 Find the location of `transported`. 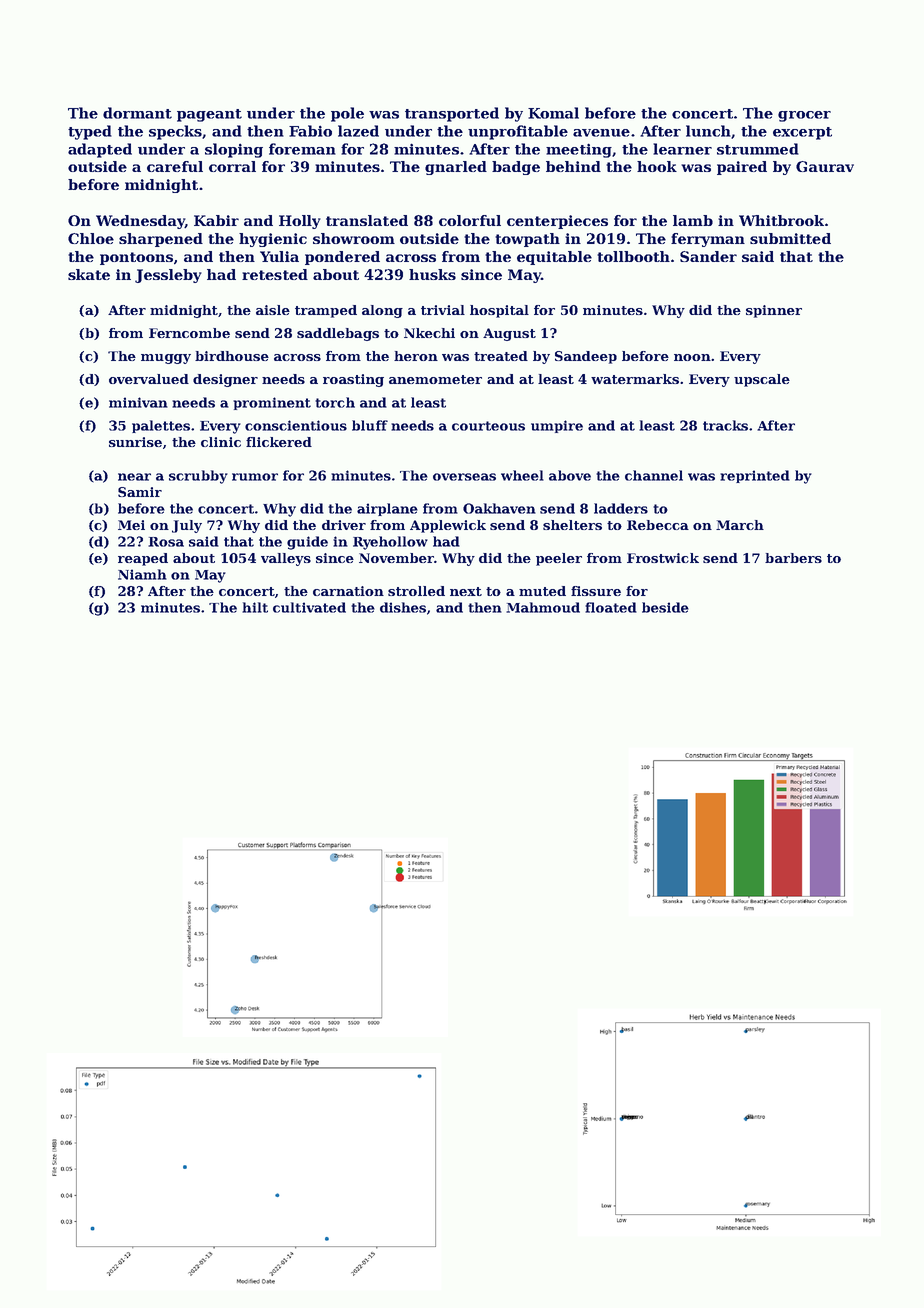

transported is located at coordinates (452, 114).
